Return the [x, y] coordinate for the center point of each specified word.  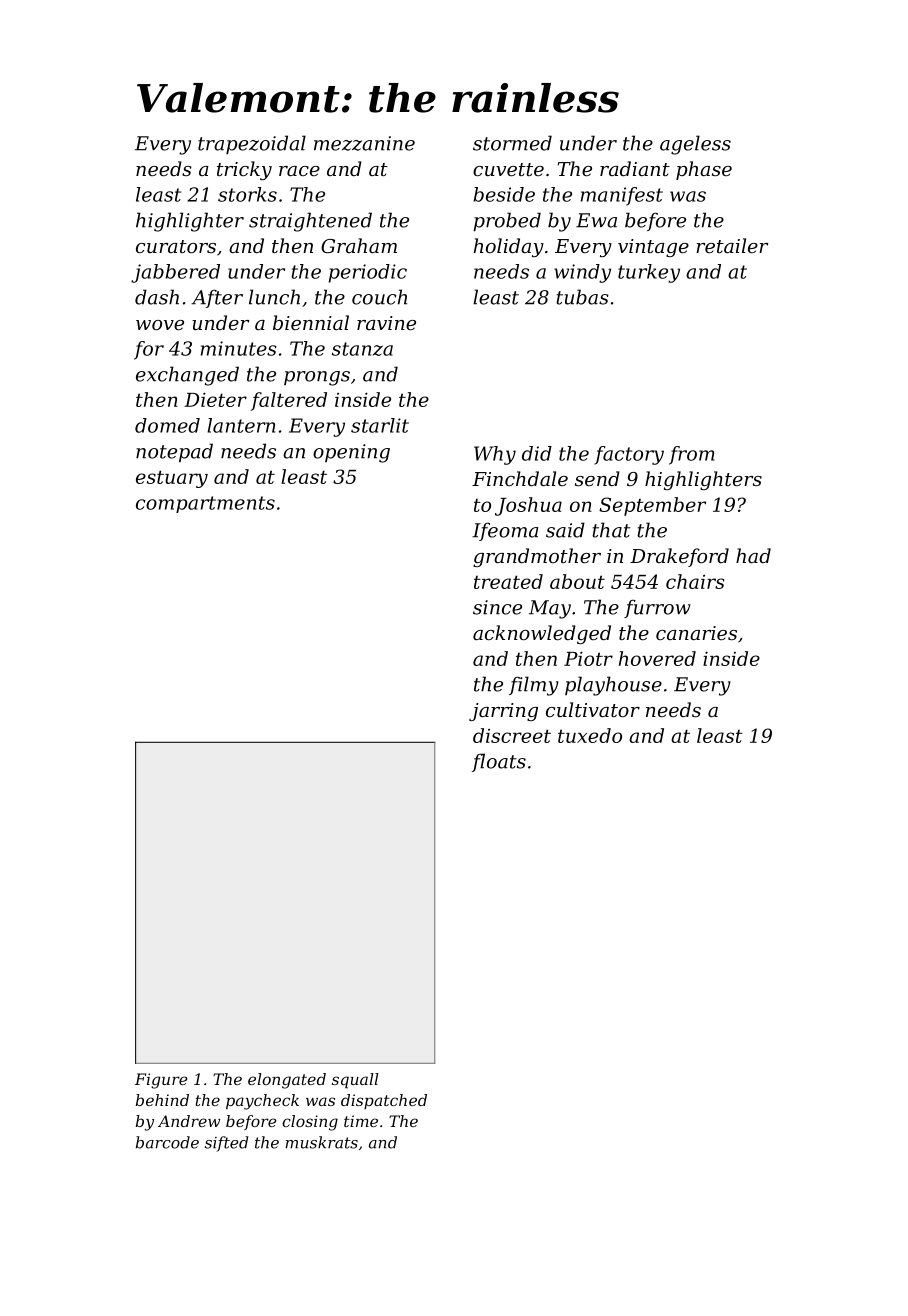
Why [495, 455]
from [692, 455]
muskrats [322, 1142]
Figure [161, 1081]
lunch [274, 297]
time [361, 1121]
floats [499, 762]
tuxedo [590, 735]
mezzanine [364, 143]
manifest [622, 196]
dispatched [384, 1101]
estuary [172, 479]
